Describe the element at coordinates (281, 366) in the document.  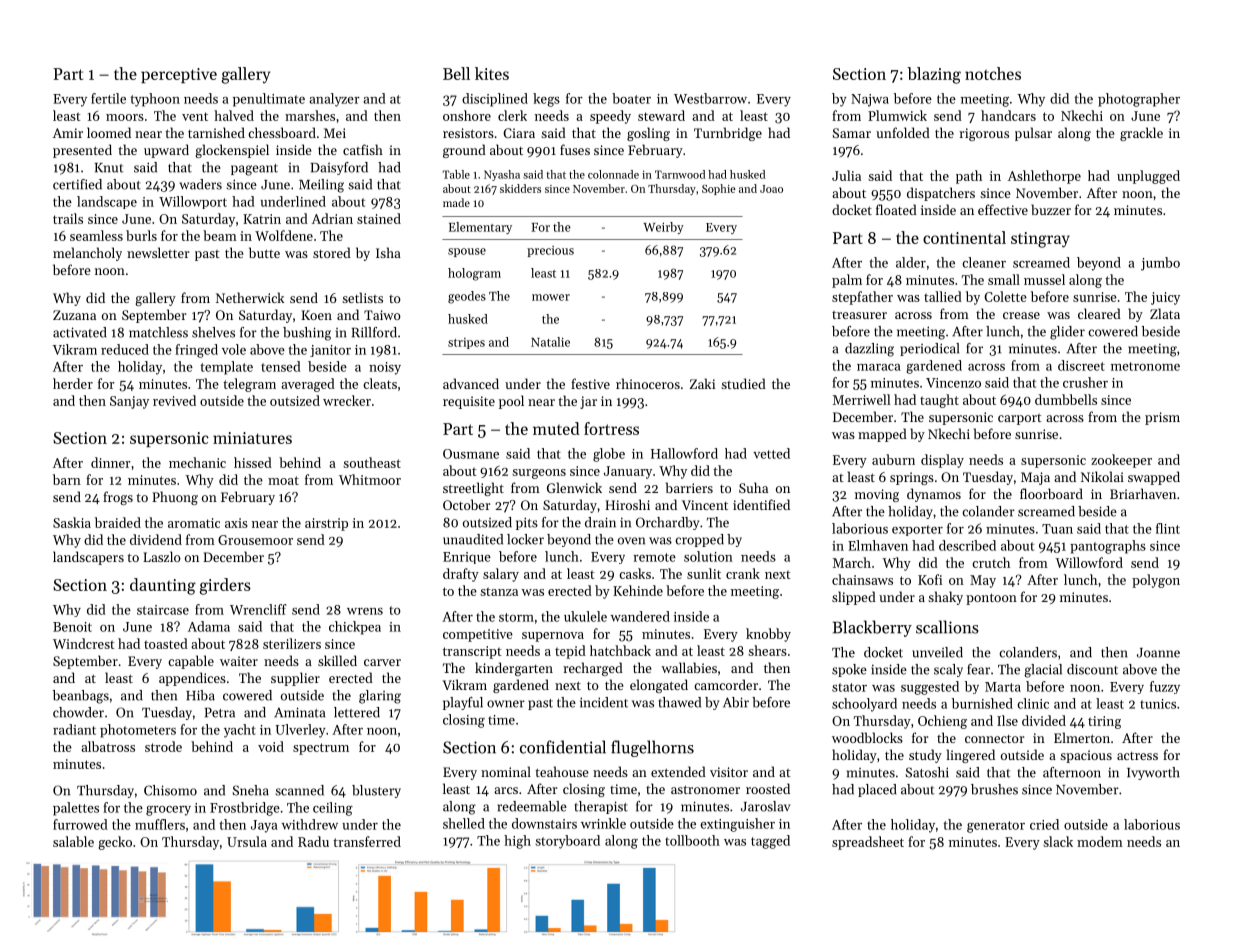
I see `tensed` at that location.
